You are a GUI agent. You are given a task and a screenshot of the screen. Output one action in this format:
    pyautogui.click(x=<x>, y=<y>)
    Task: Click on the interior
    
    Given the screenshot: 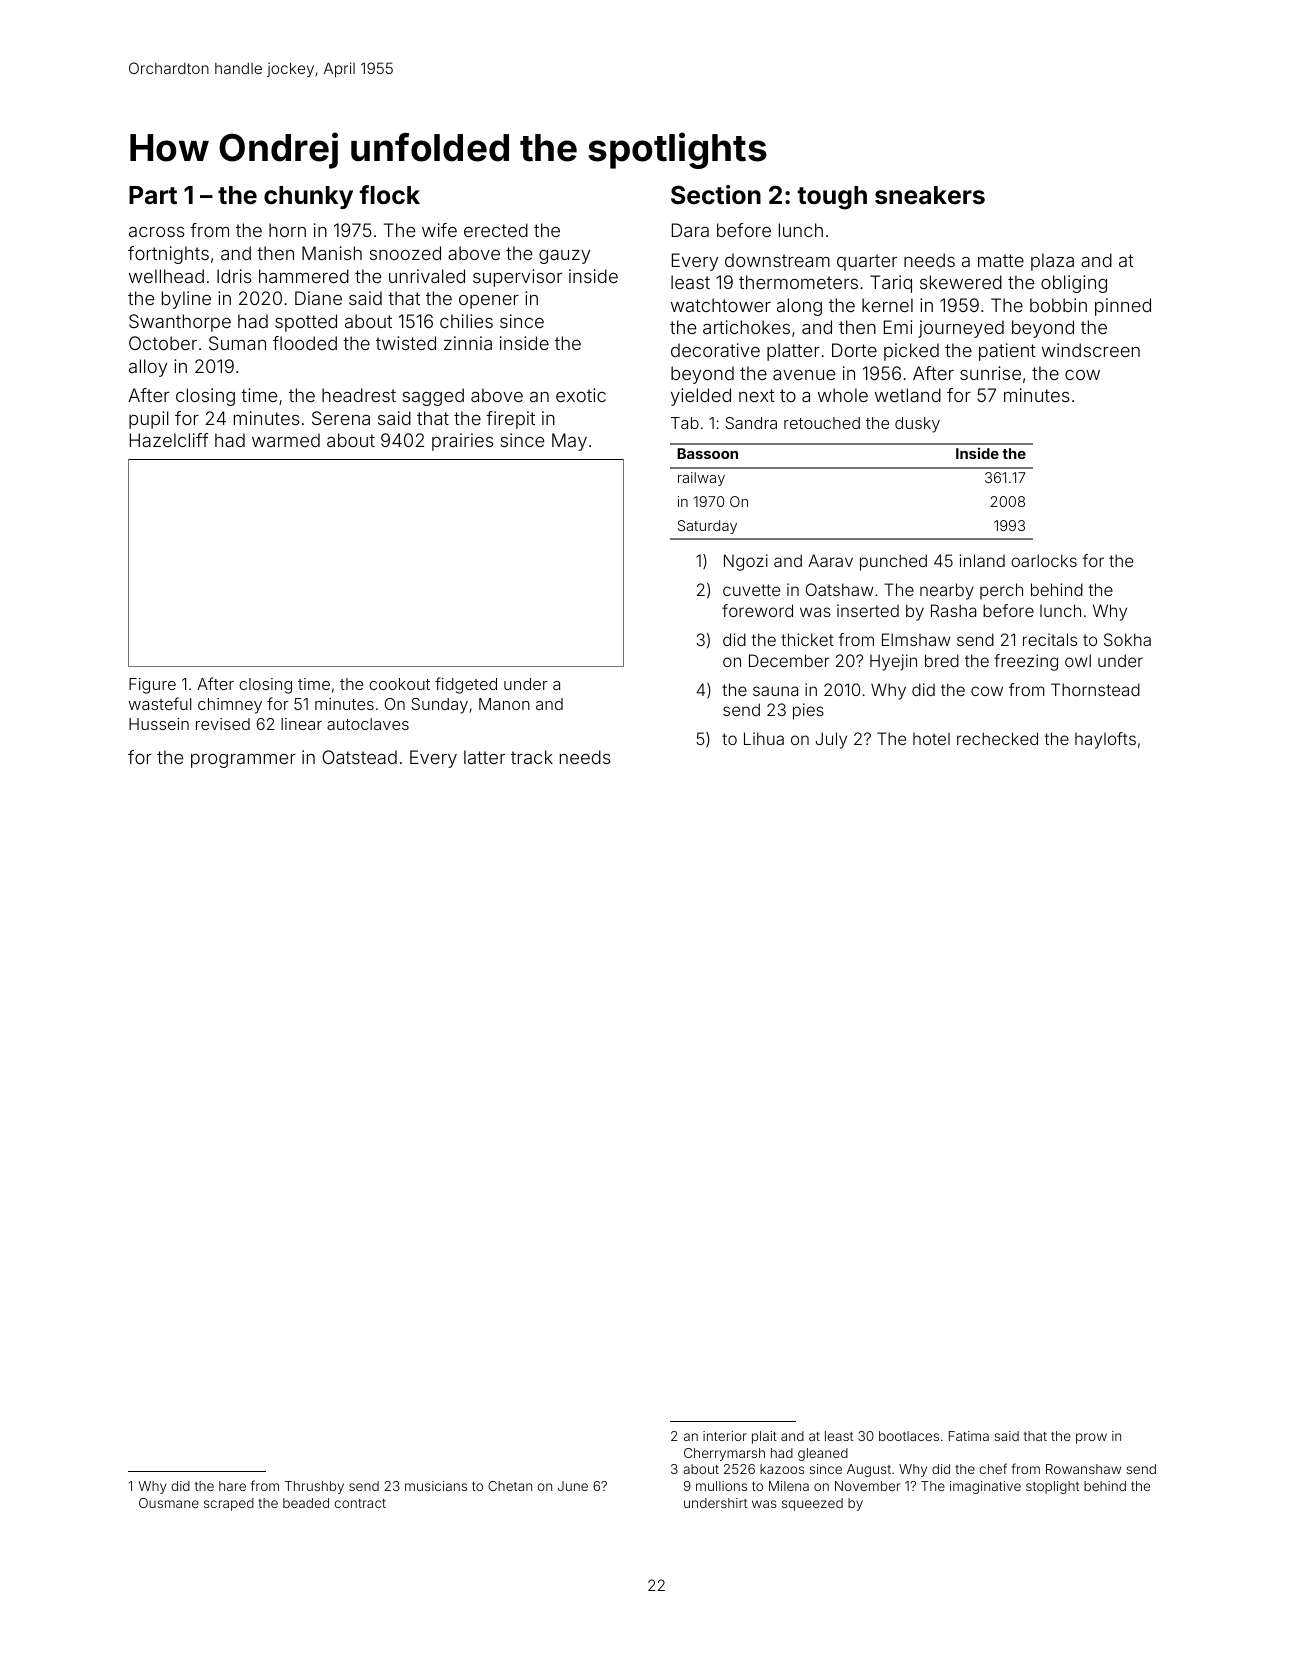 What is the action you would take?
    pyautogui.click(x=725, y=1436)
